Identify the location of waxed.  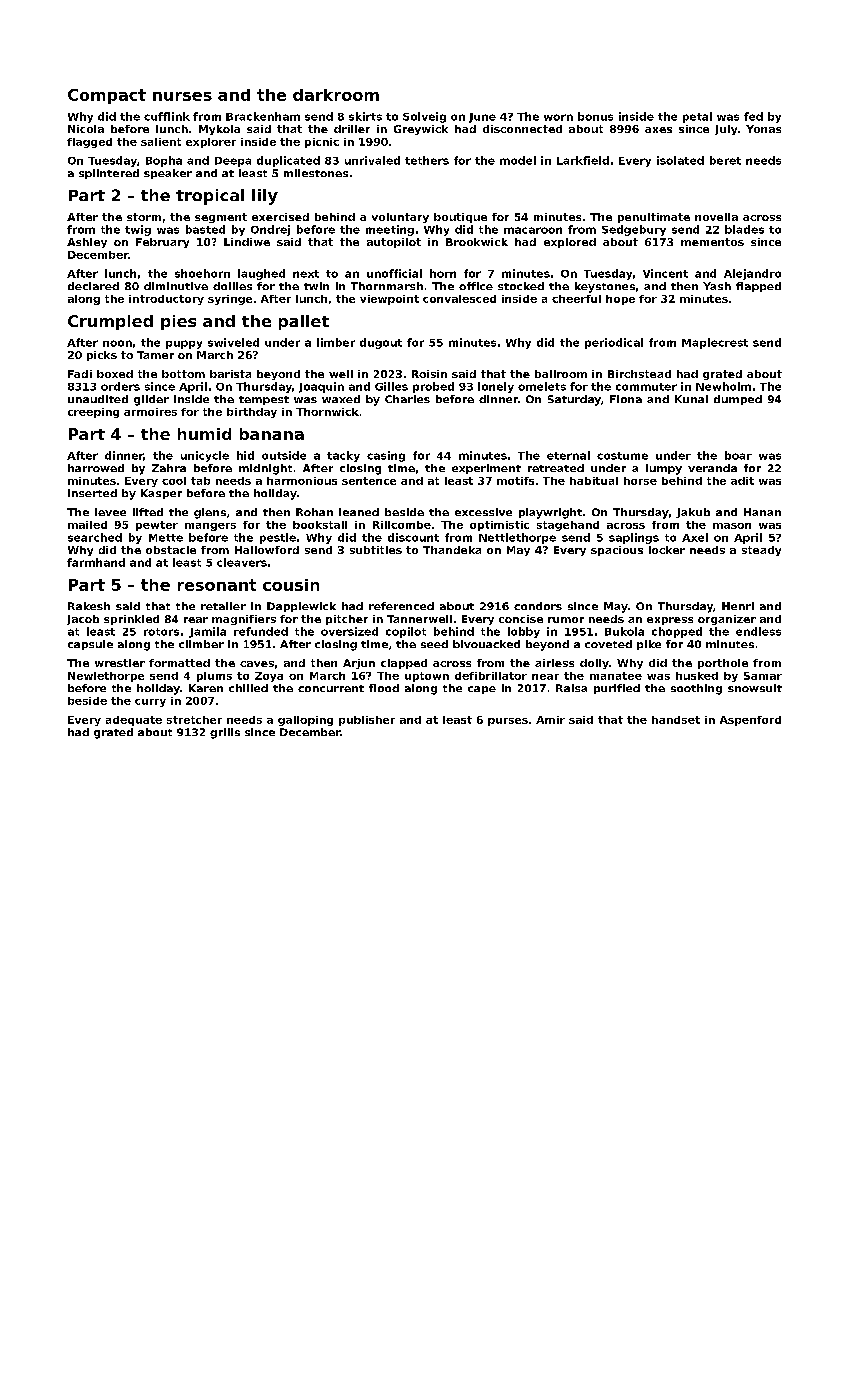
(341, 399).
